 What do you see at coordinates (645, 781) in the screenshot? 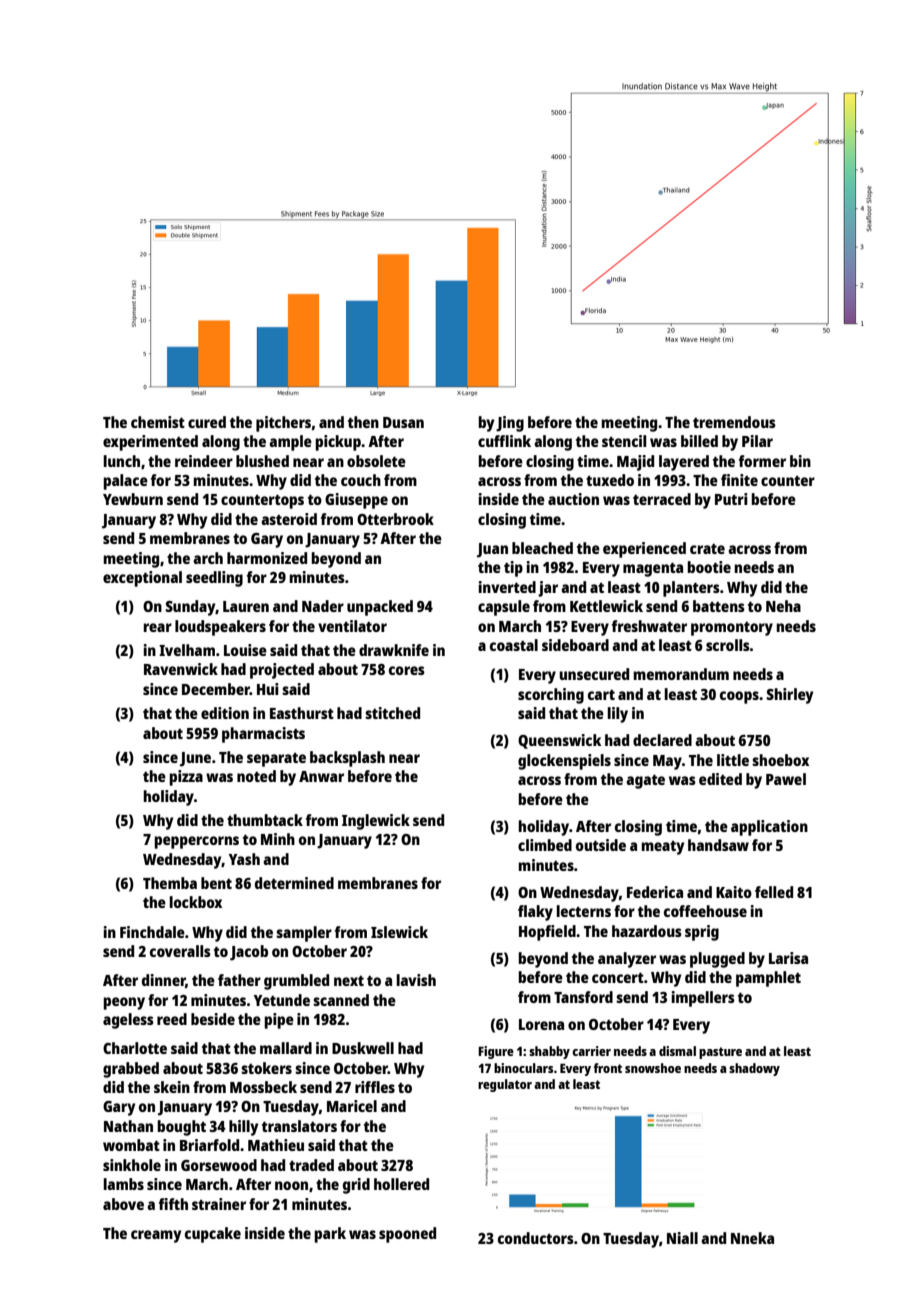
I see `agate` at bounding box center [645, 781].
